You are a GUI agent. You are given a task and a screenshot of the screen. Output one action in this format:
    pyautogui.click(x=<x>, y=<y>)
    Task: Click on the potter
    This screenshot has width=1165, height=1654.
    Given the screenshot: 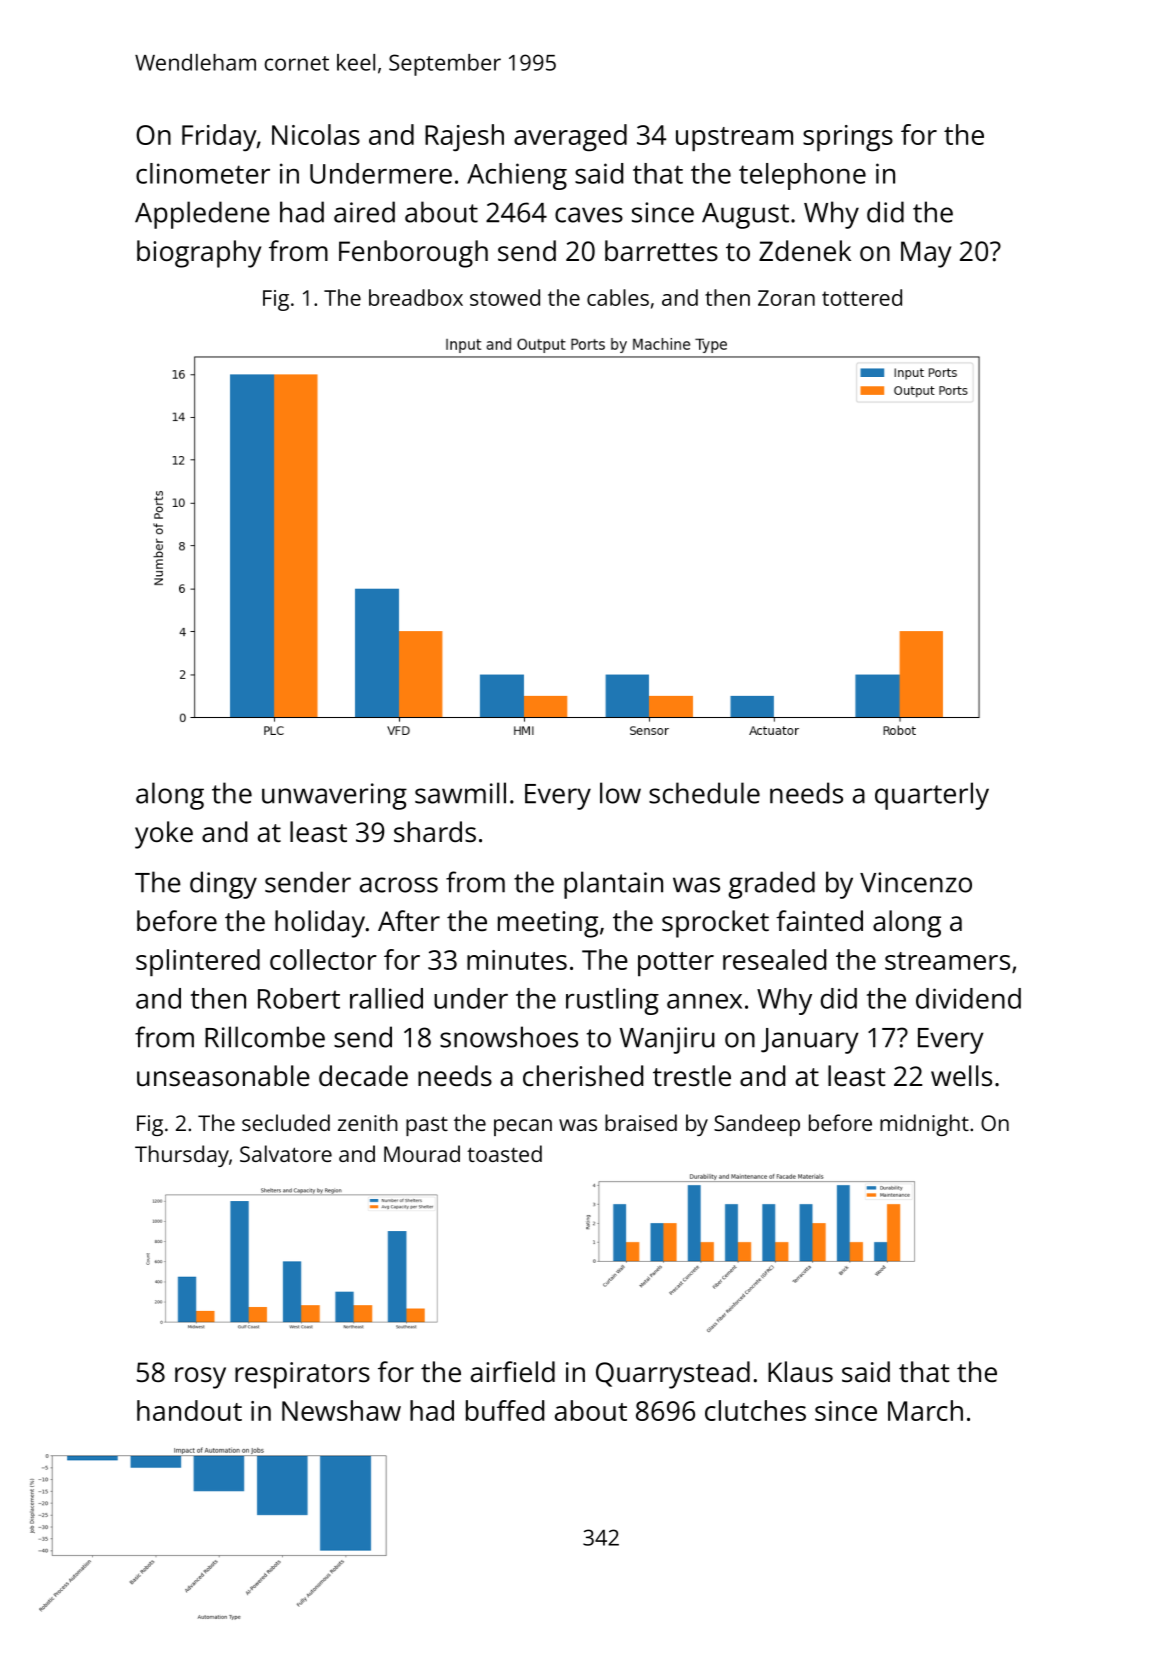 What is the action you would take?
    pyautogui.click(x=676, y=964)
